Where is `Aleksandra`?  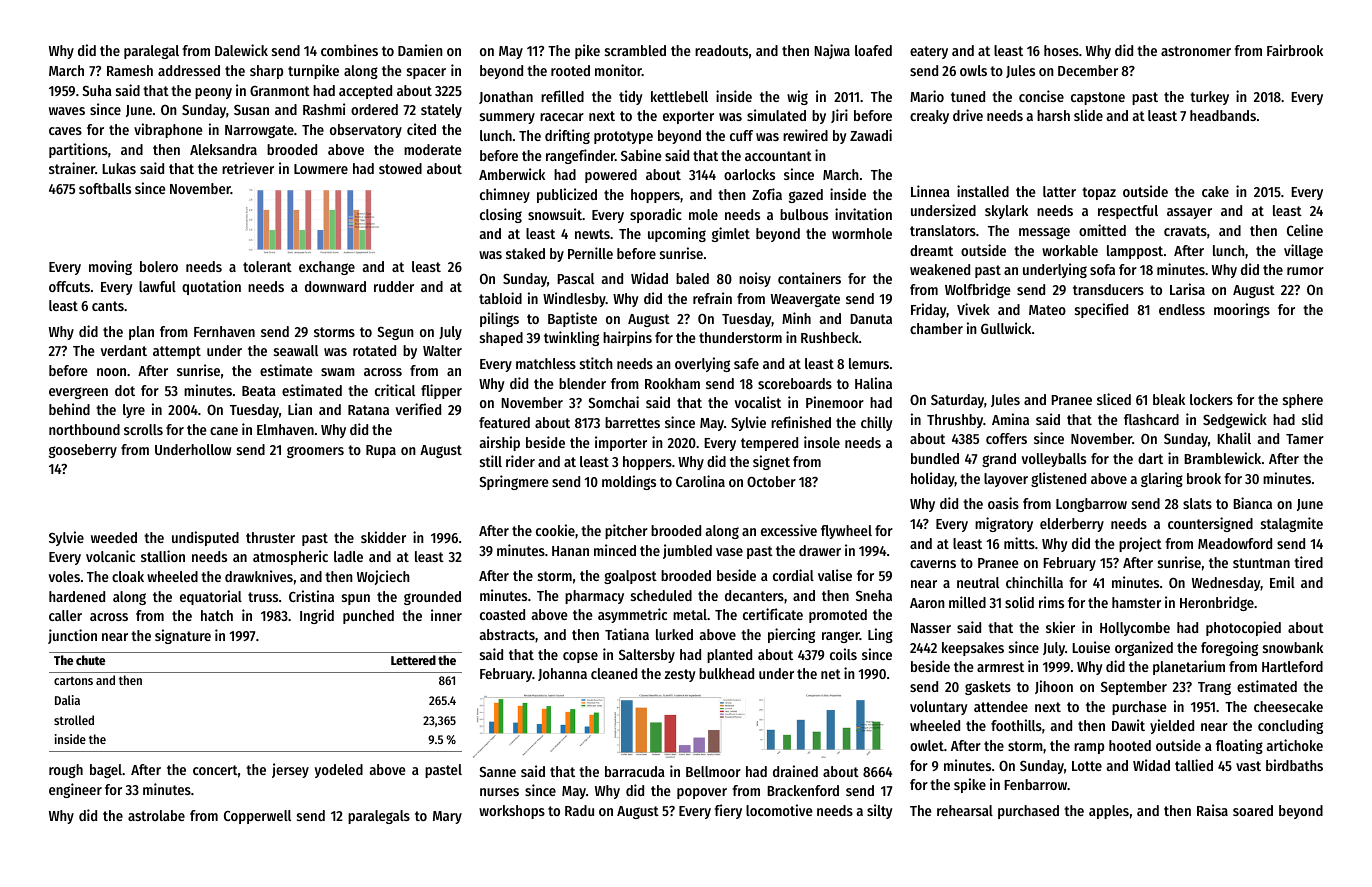
Aleksandra is located at coordinates (223, 149).
